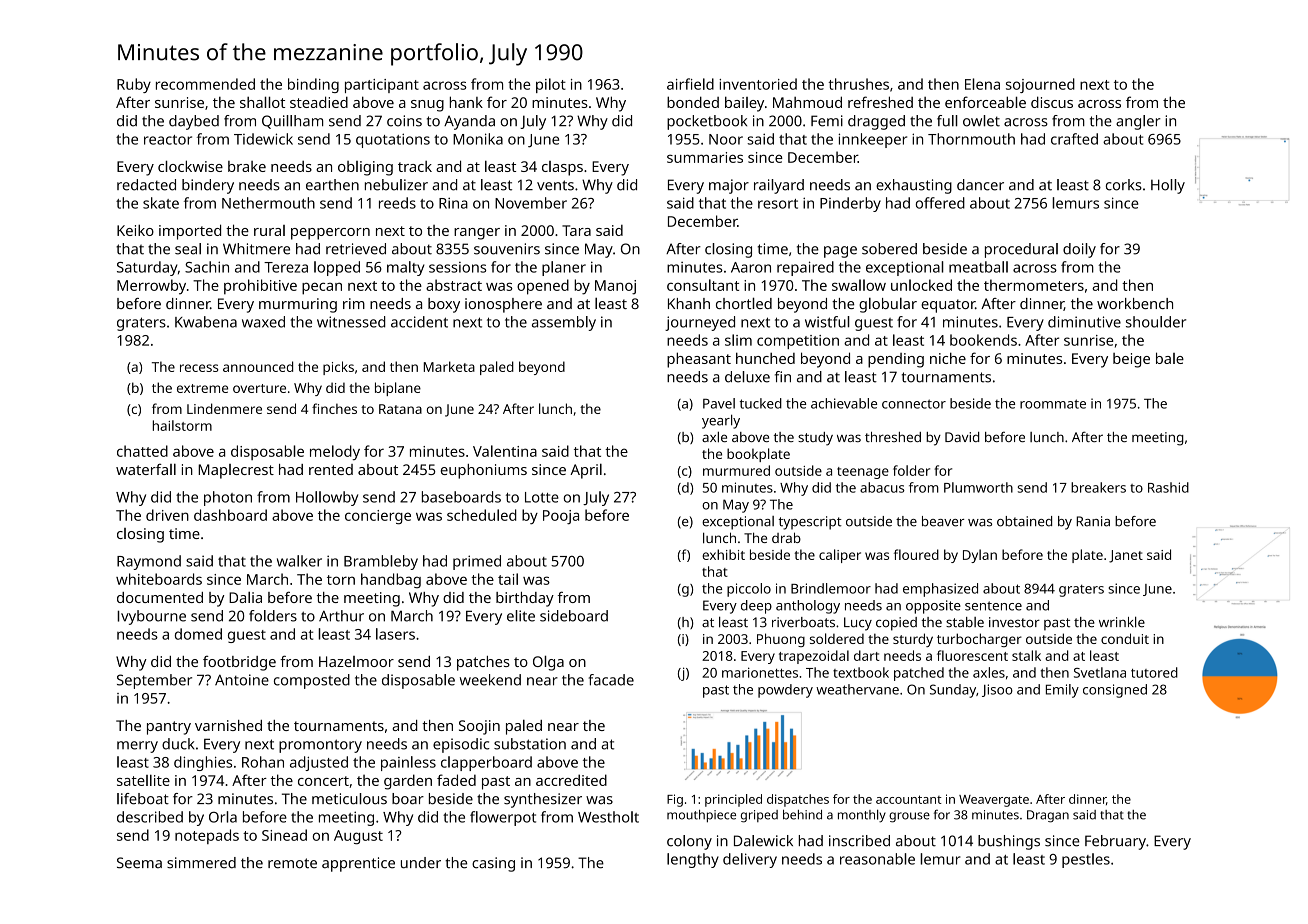 Image resolution: width=1308 pixels, height=924 pixels. What do you see at coordinates (1040, 85) in the screenshot?
I see `sojourned` at bounding box center [1040, 85].
